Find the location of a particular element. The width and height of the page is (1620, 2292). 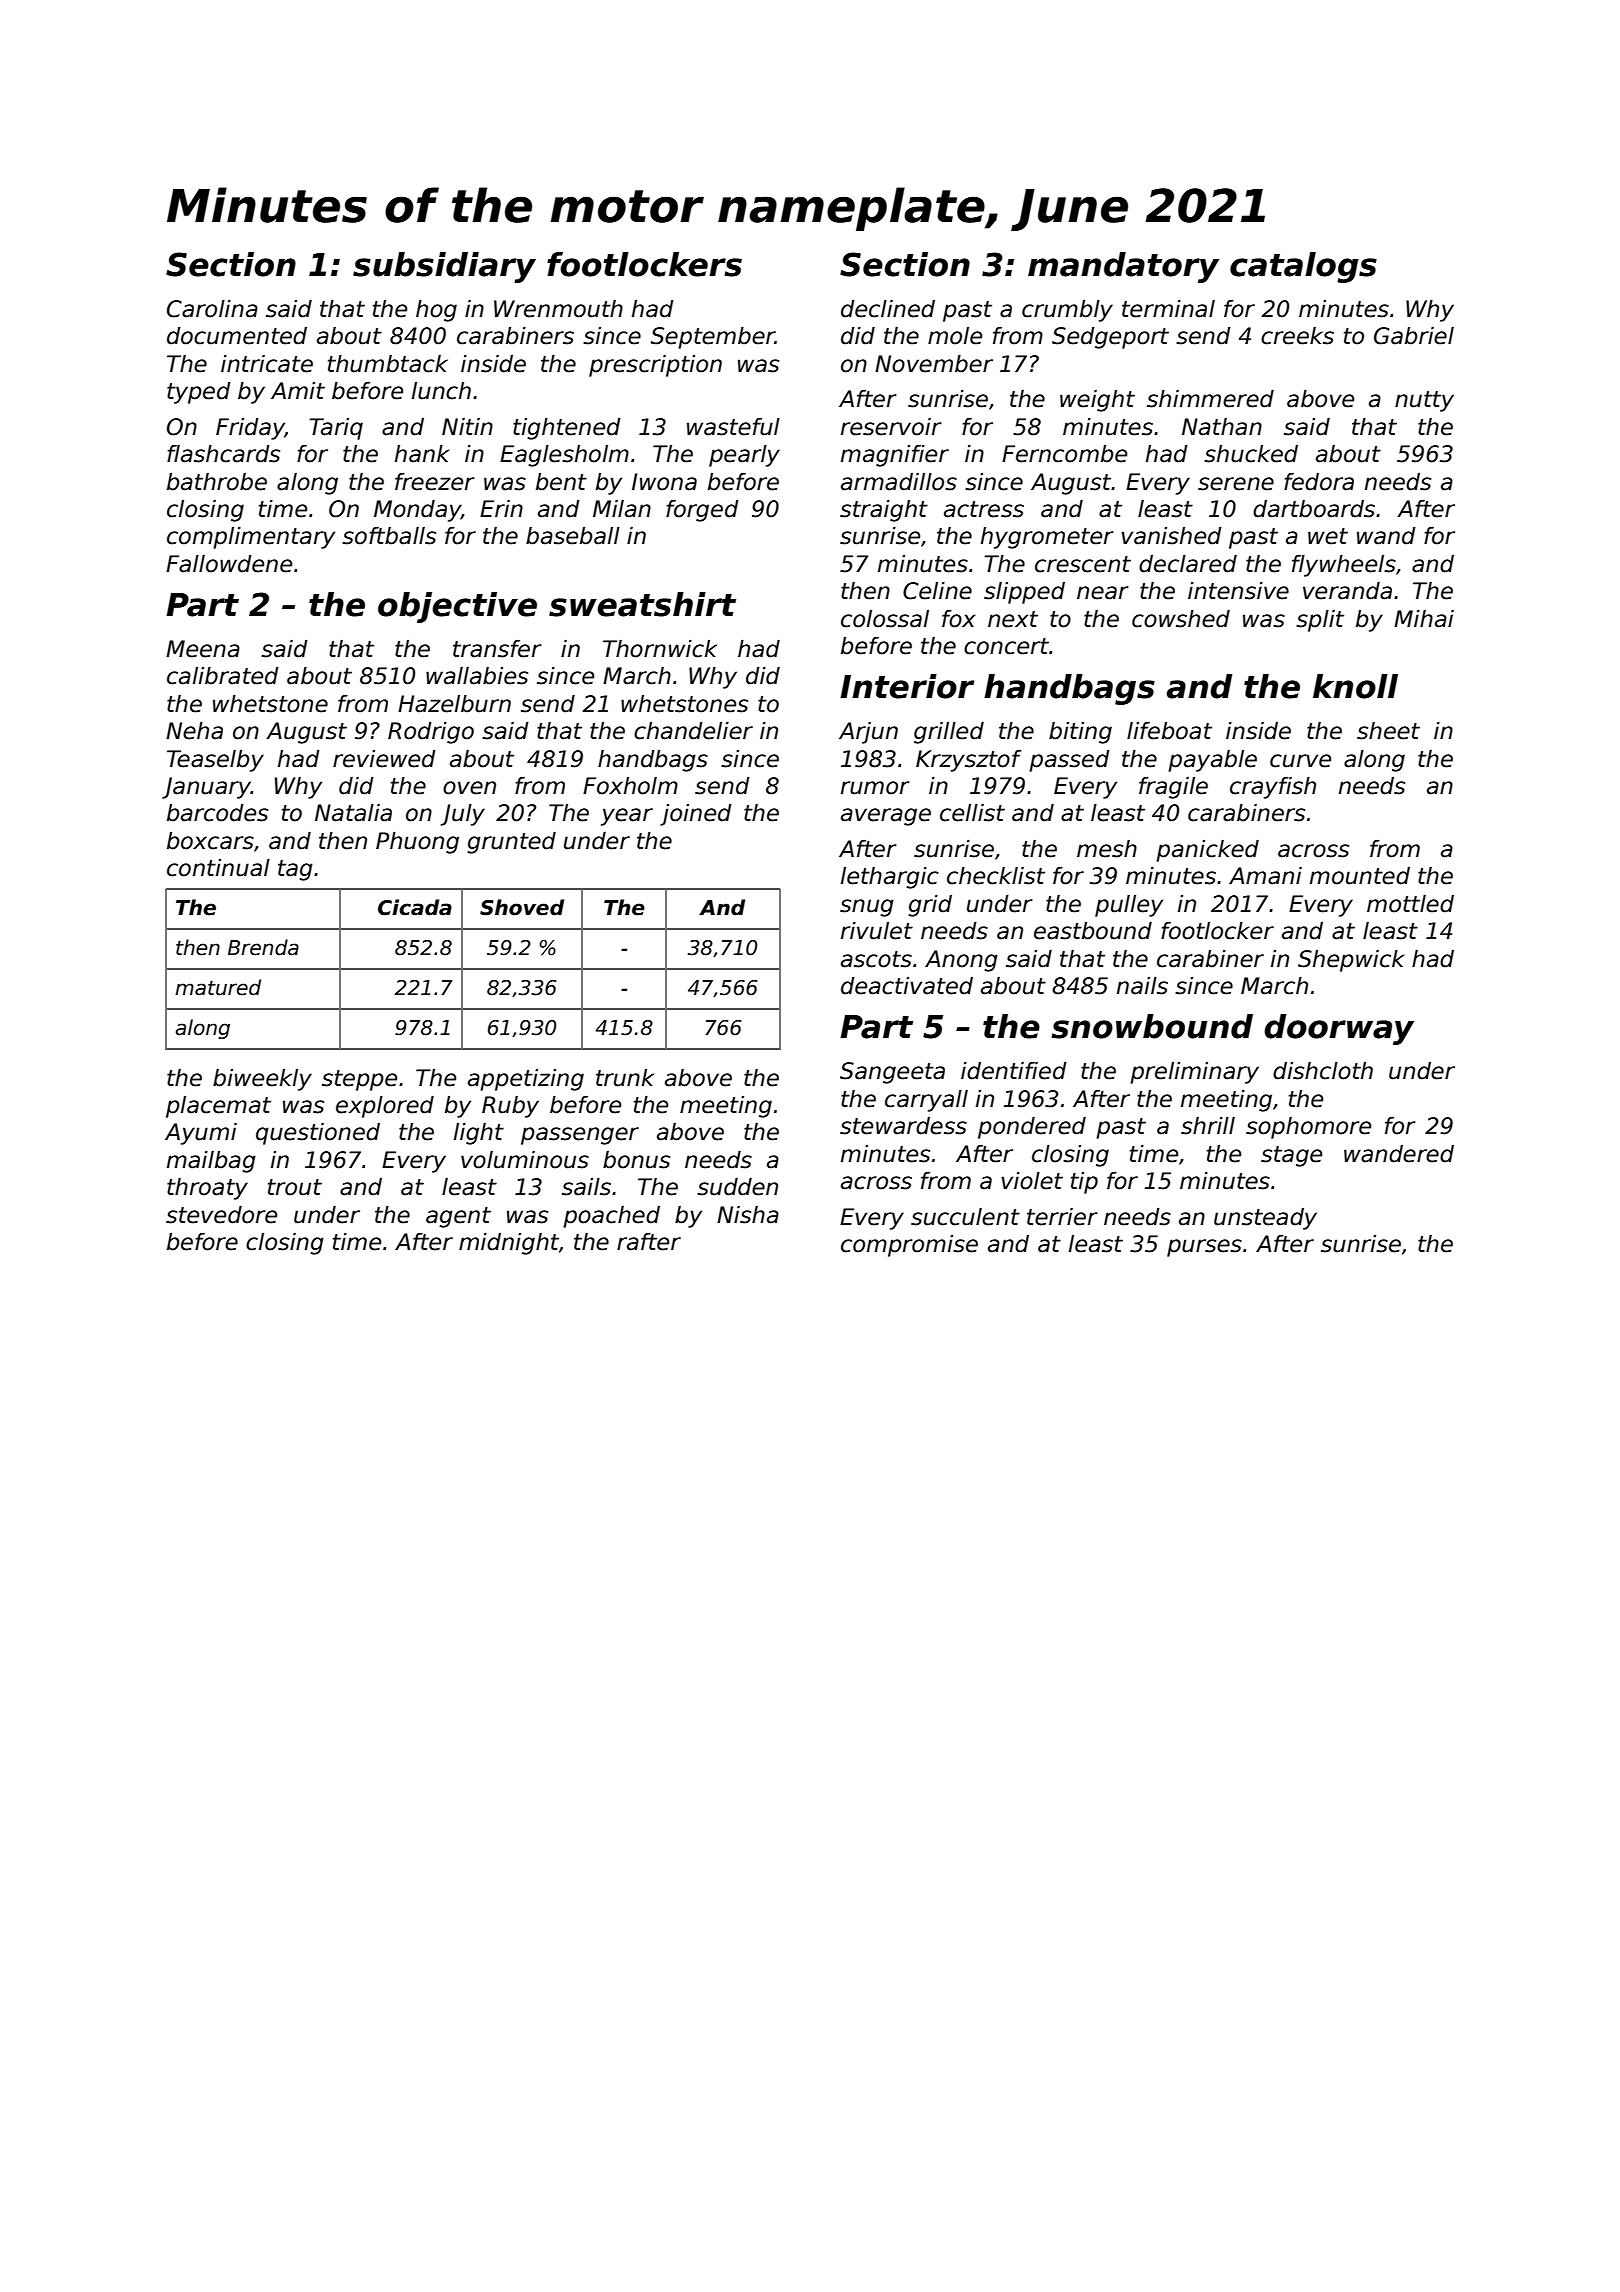

light is located at coordinates (479, 1134).
